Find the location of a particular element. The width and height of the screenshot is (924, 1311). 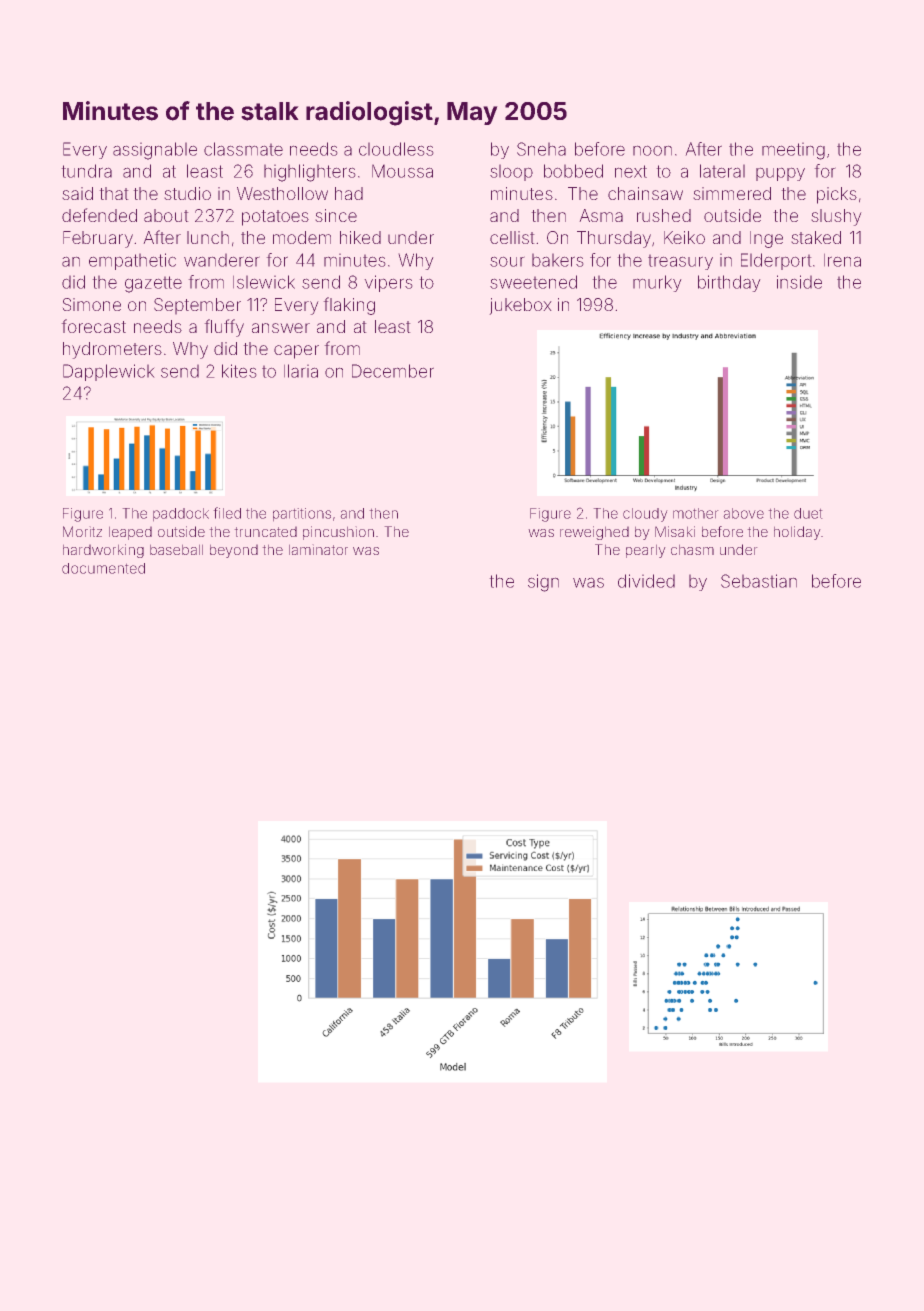

meeting is located at coordinates (793, 151).
